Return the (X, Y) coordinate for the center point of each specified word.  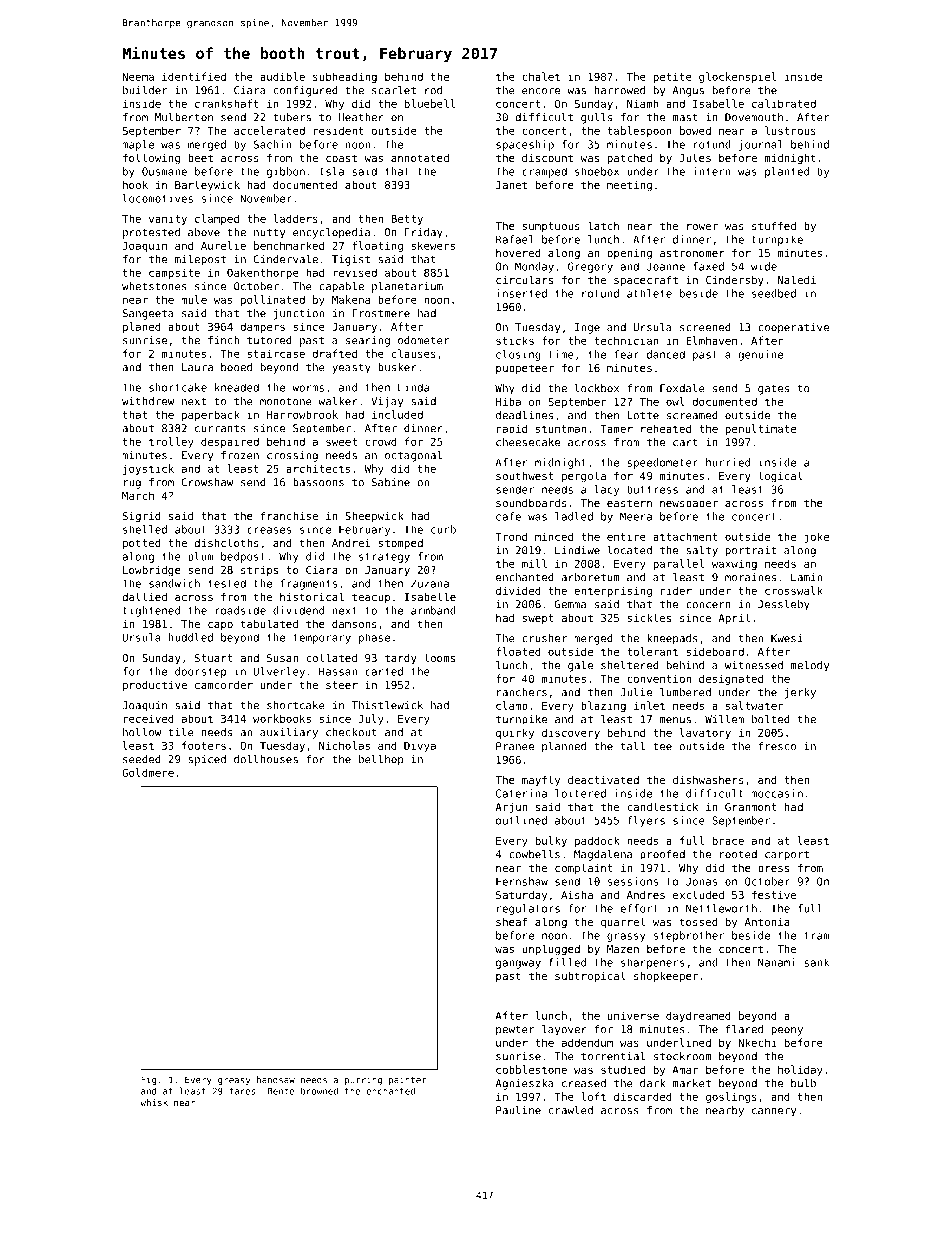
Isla (332, 171)
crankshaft (227, 103)
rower (702, 227)
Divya (420, 746)
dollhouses (266, 759)
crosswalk (794, 590)
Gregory (590, 267)
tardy (401, 659)
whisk (154, 1102)
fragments (308, 584)
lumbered (685, 692)
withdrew (148, 401)
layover (564, 1030)
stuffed (774, 225)
